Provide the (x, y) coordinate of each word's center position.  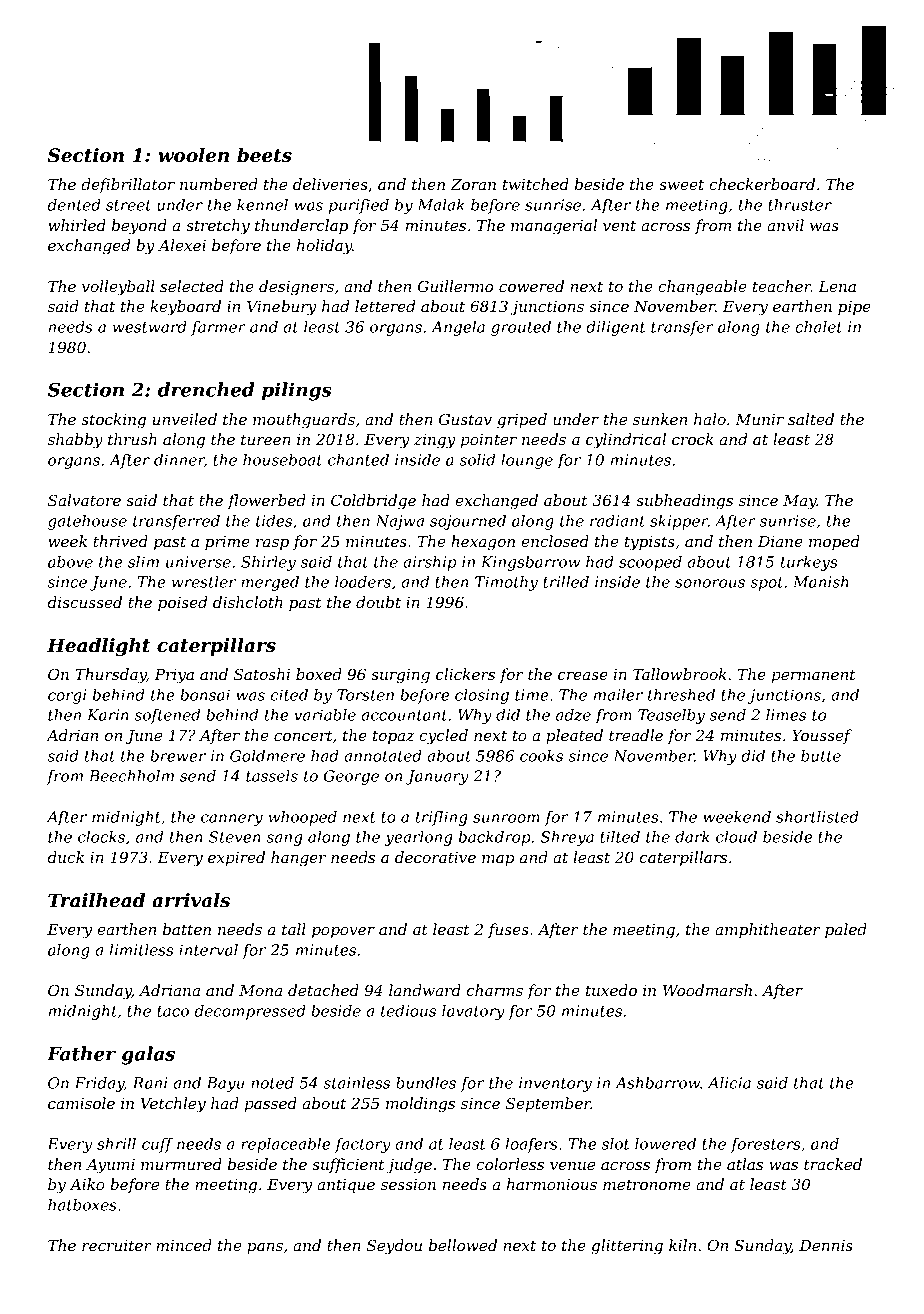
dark (692, 837)
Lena (837, 286)
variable (325, 715)
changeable (702, 288)
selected (192, 286)
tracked (833, 1164)
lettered (385, 306)
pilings (297, 391)
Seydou (394, 1247)
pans (265, 1248)
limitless (141, 950)
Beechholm (131, 776)
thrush (132, 439)
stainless (356, 1083)
